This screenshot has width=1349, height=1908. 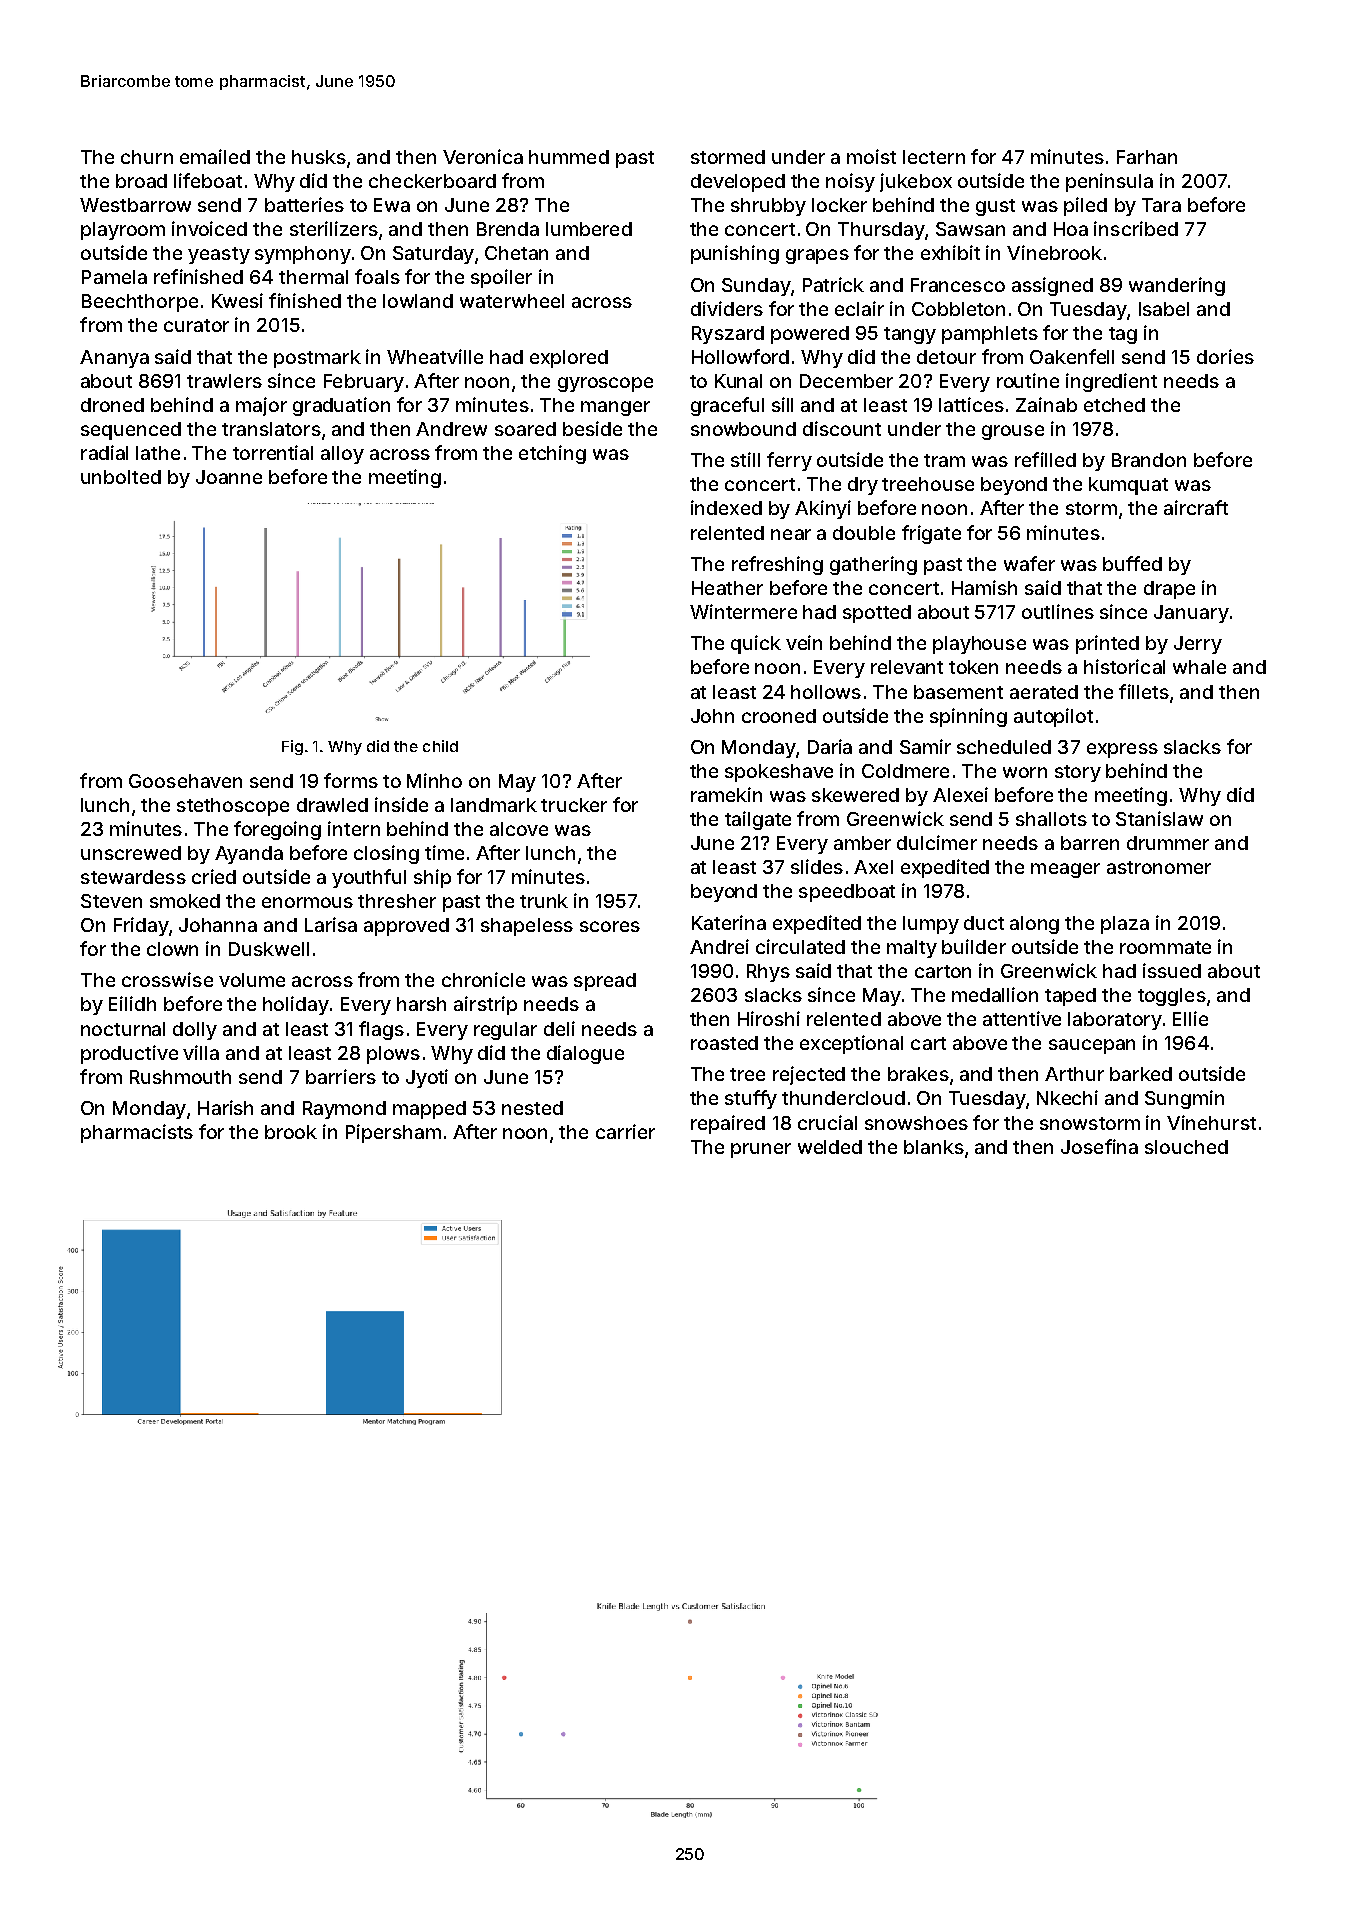 I want to click on Farhan, so click(x=1147, y=157).
